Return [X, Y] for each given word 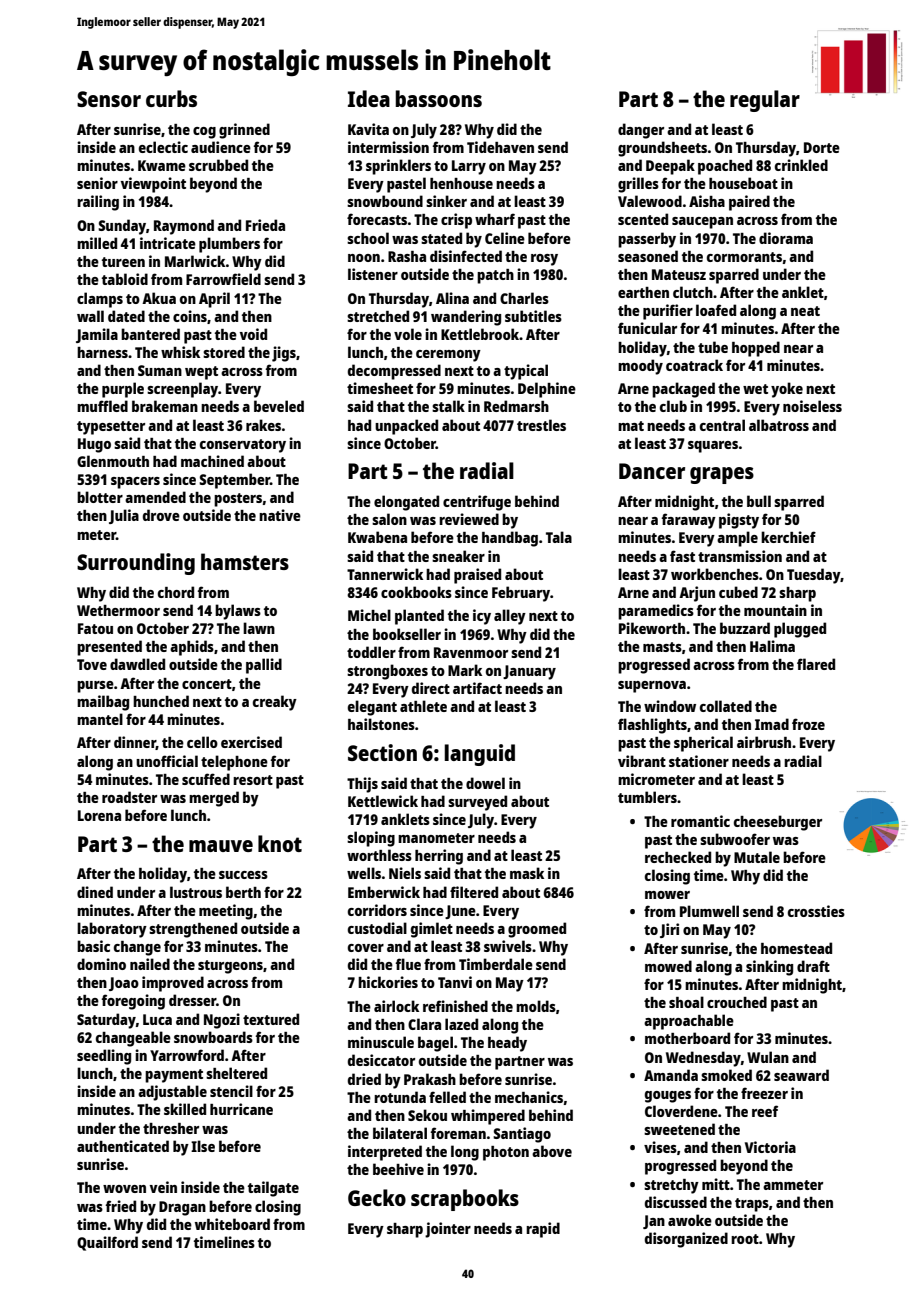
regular [765, 101]
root [745, 1239]
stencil [231, 1091]
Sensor [109, 99]
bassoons [439, 98]
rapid [543, 1230]
